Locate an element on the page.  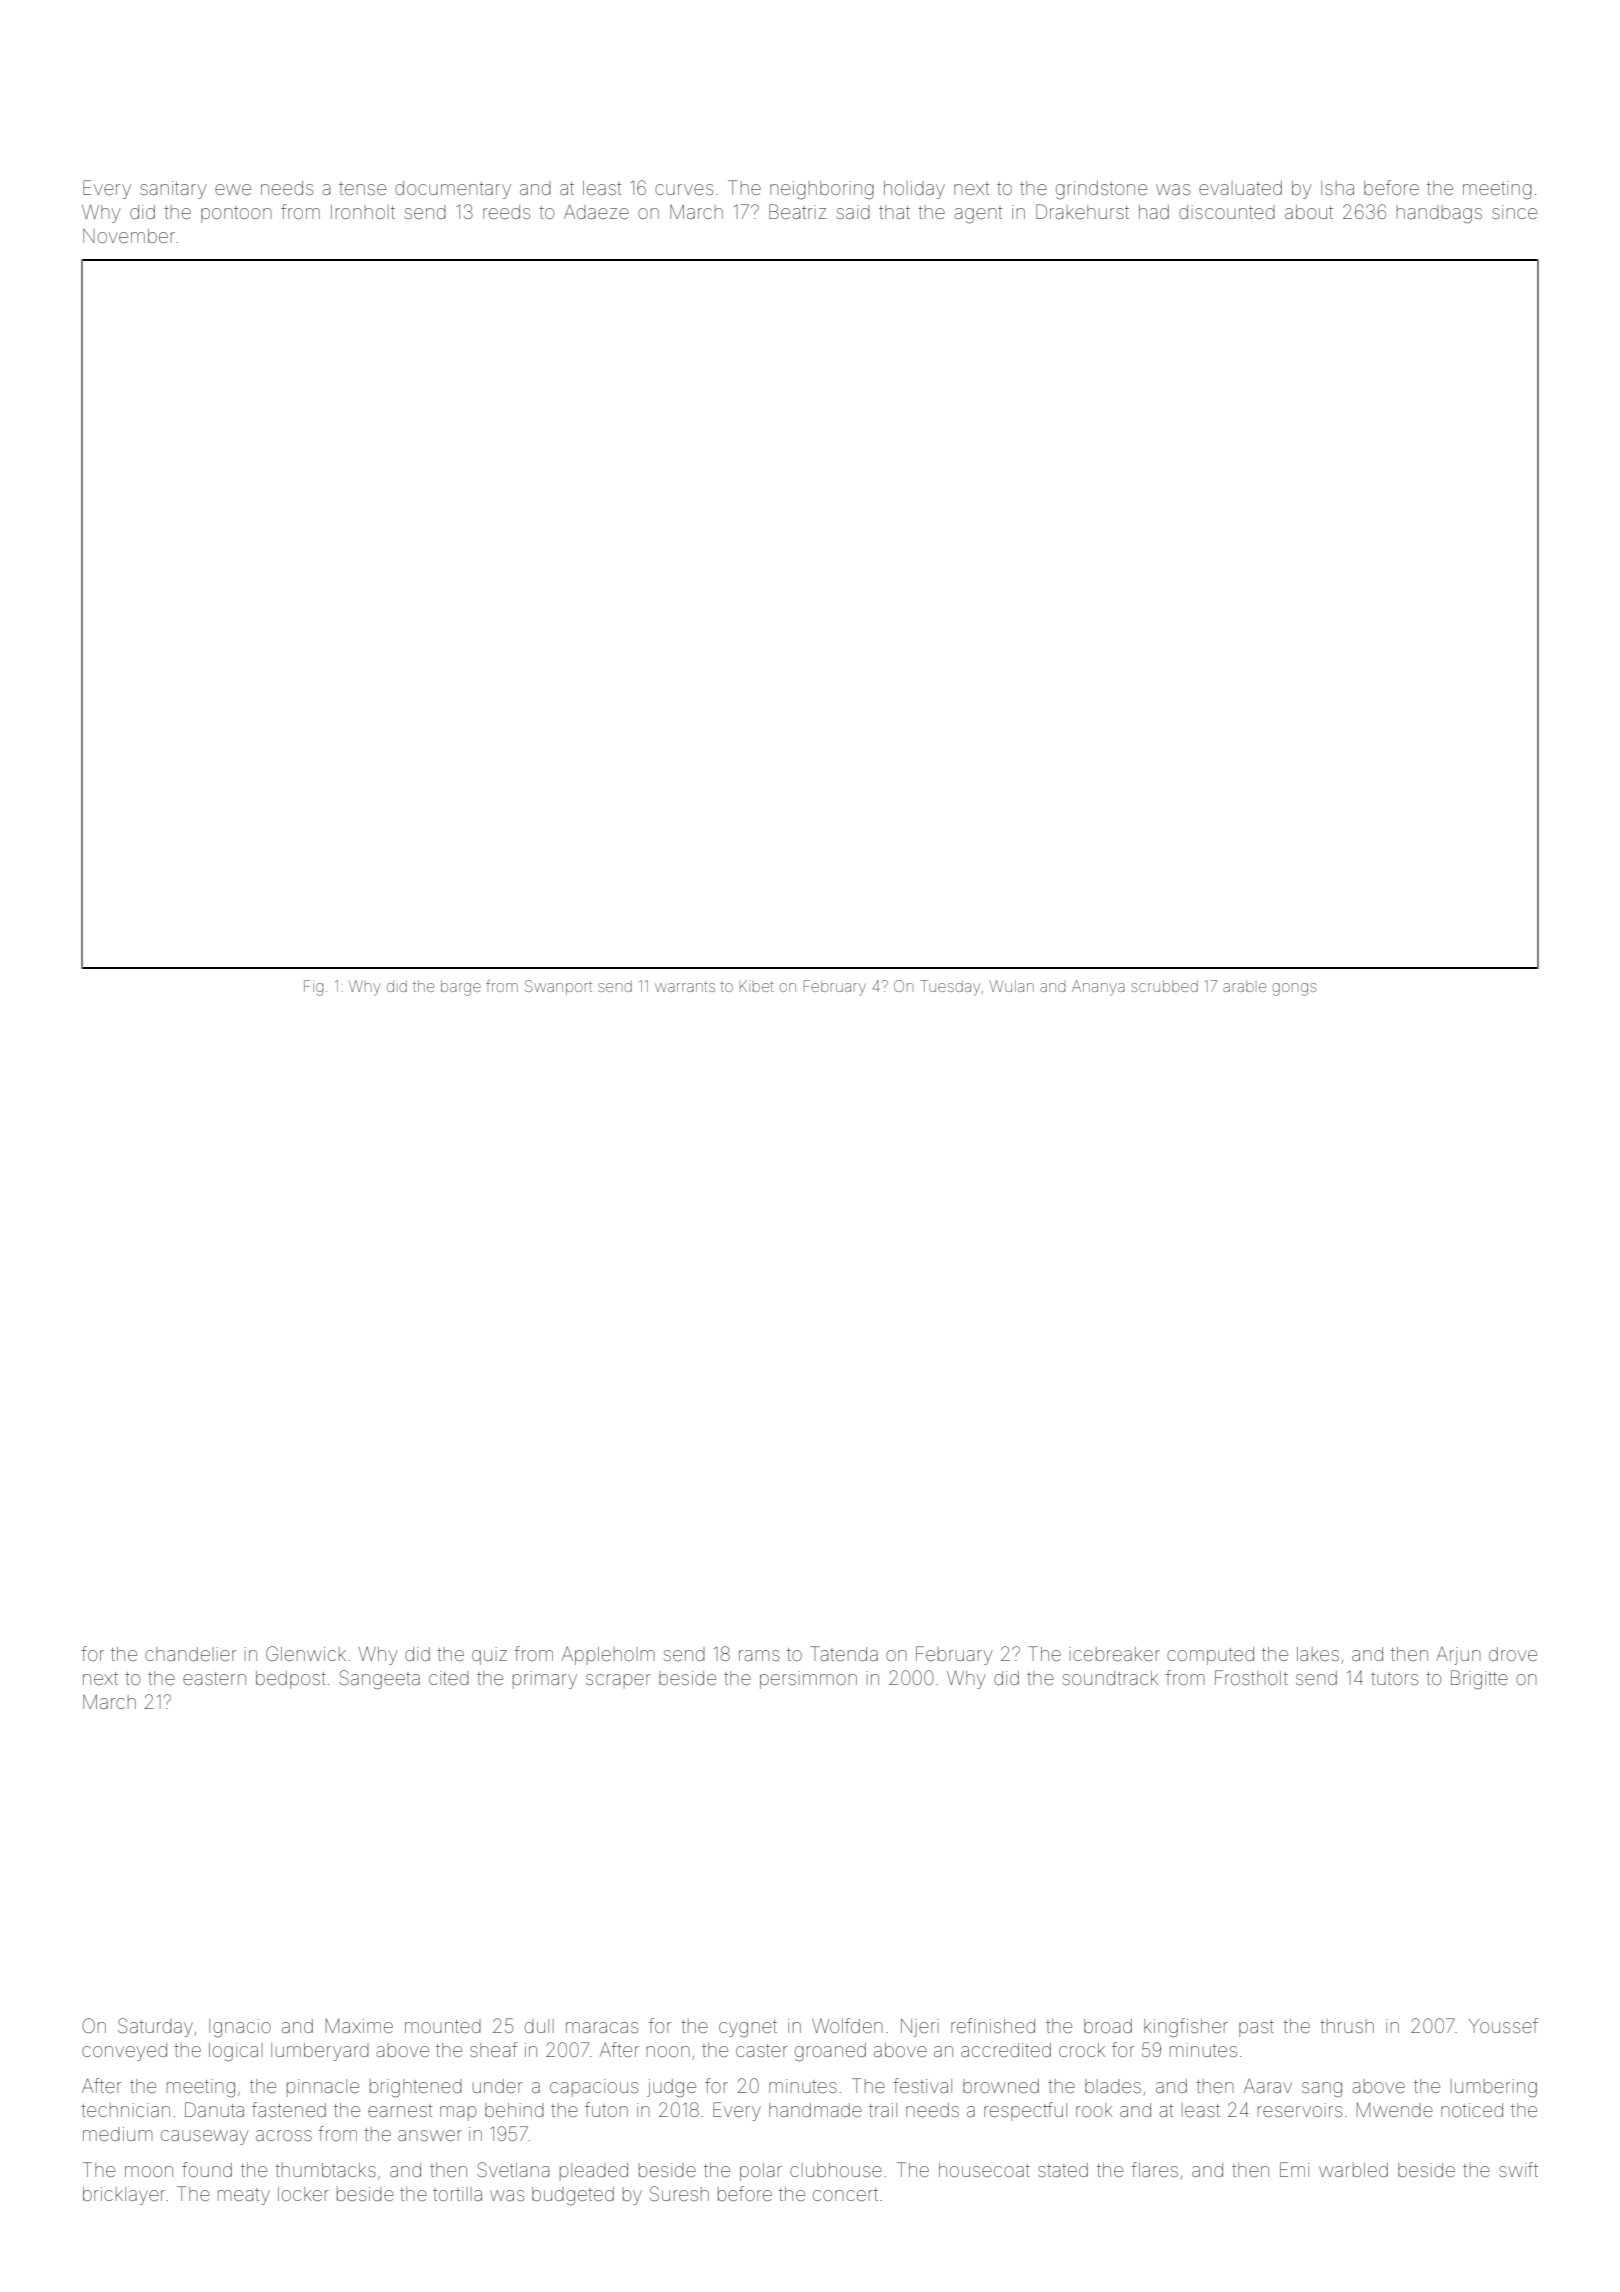
Kibet is located at coordinates (756, 986).
